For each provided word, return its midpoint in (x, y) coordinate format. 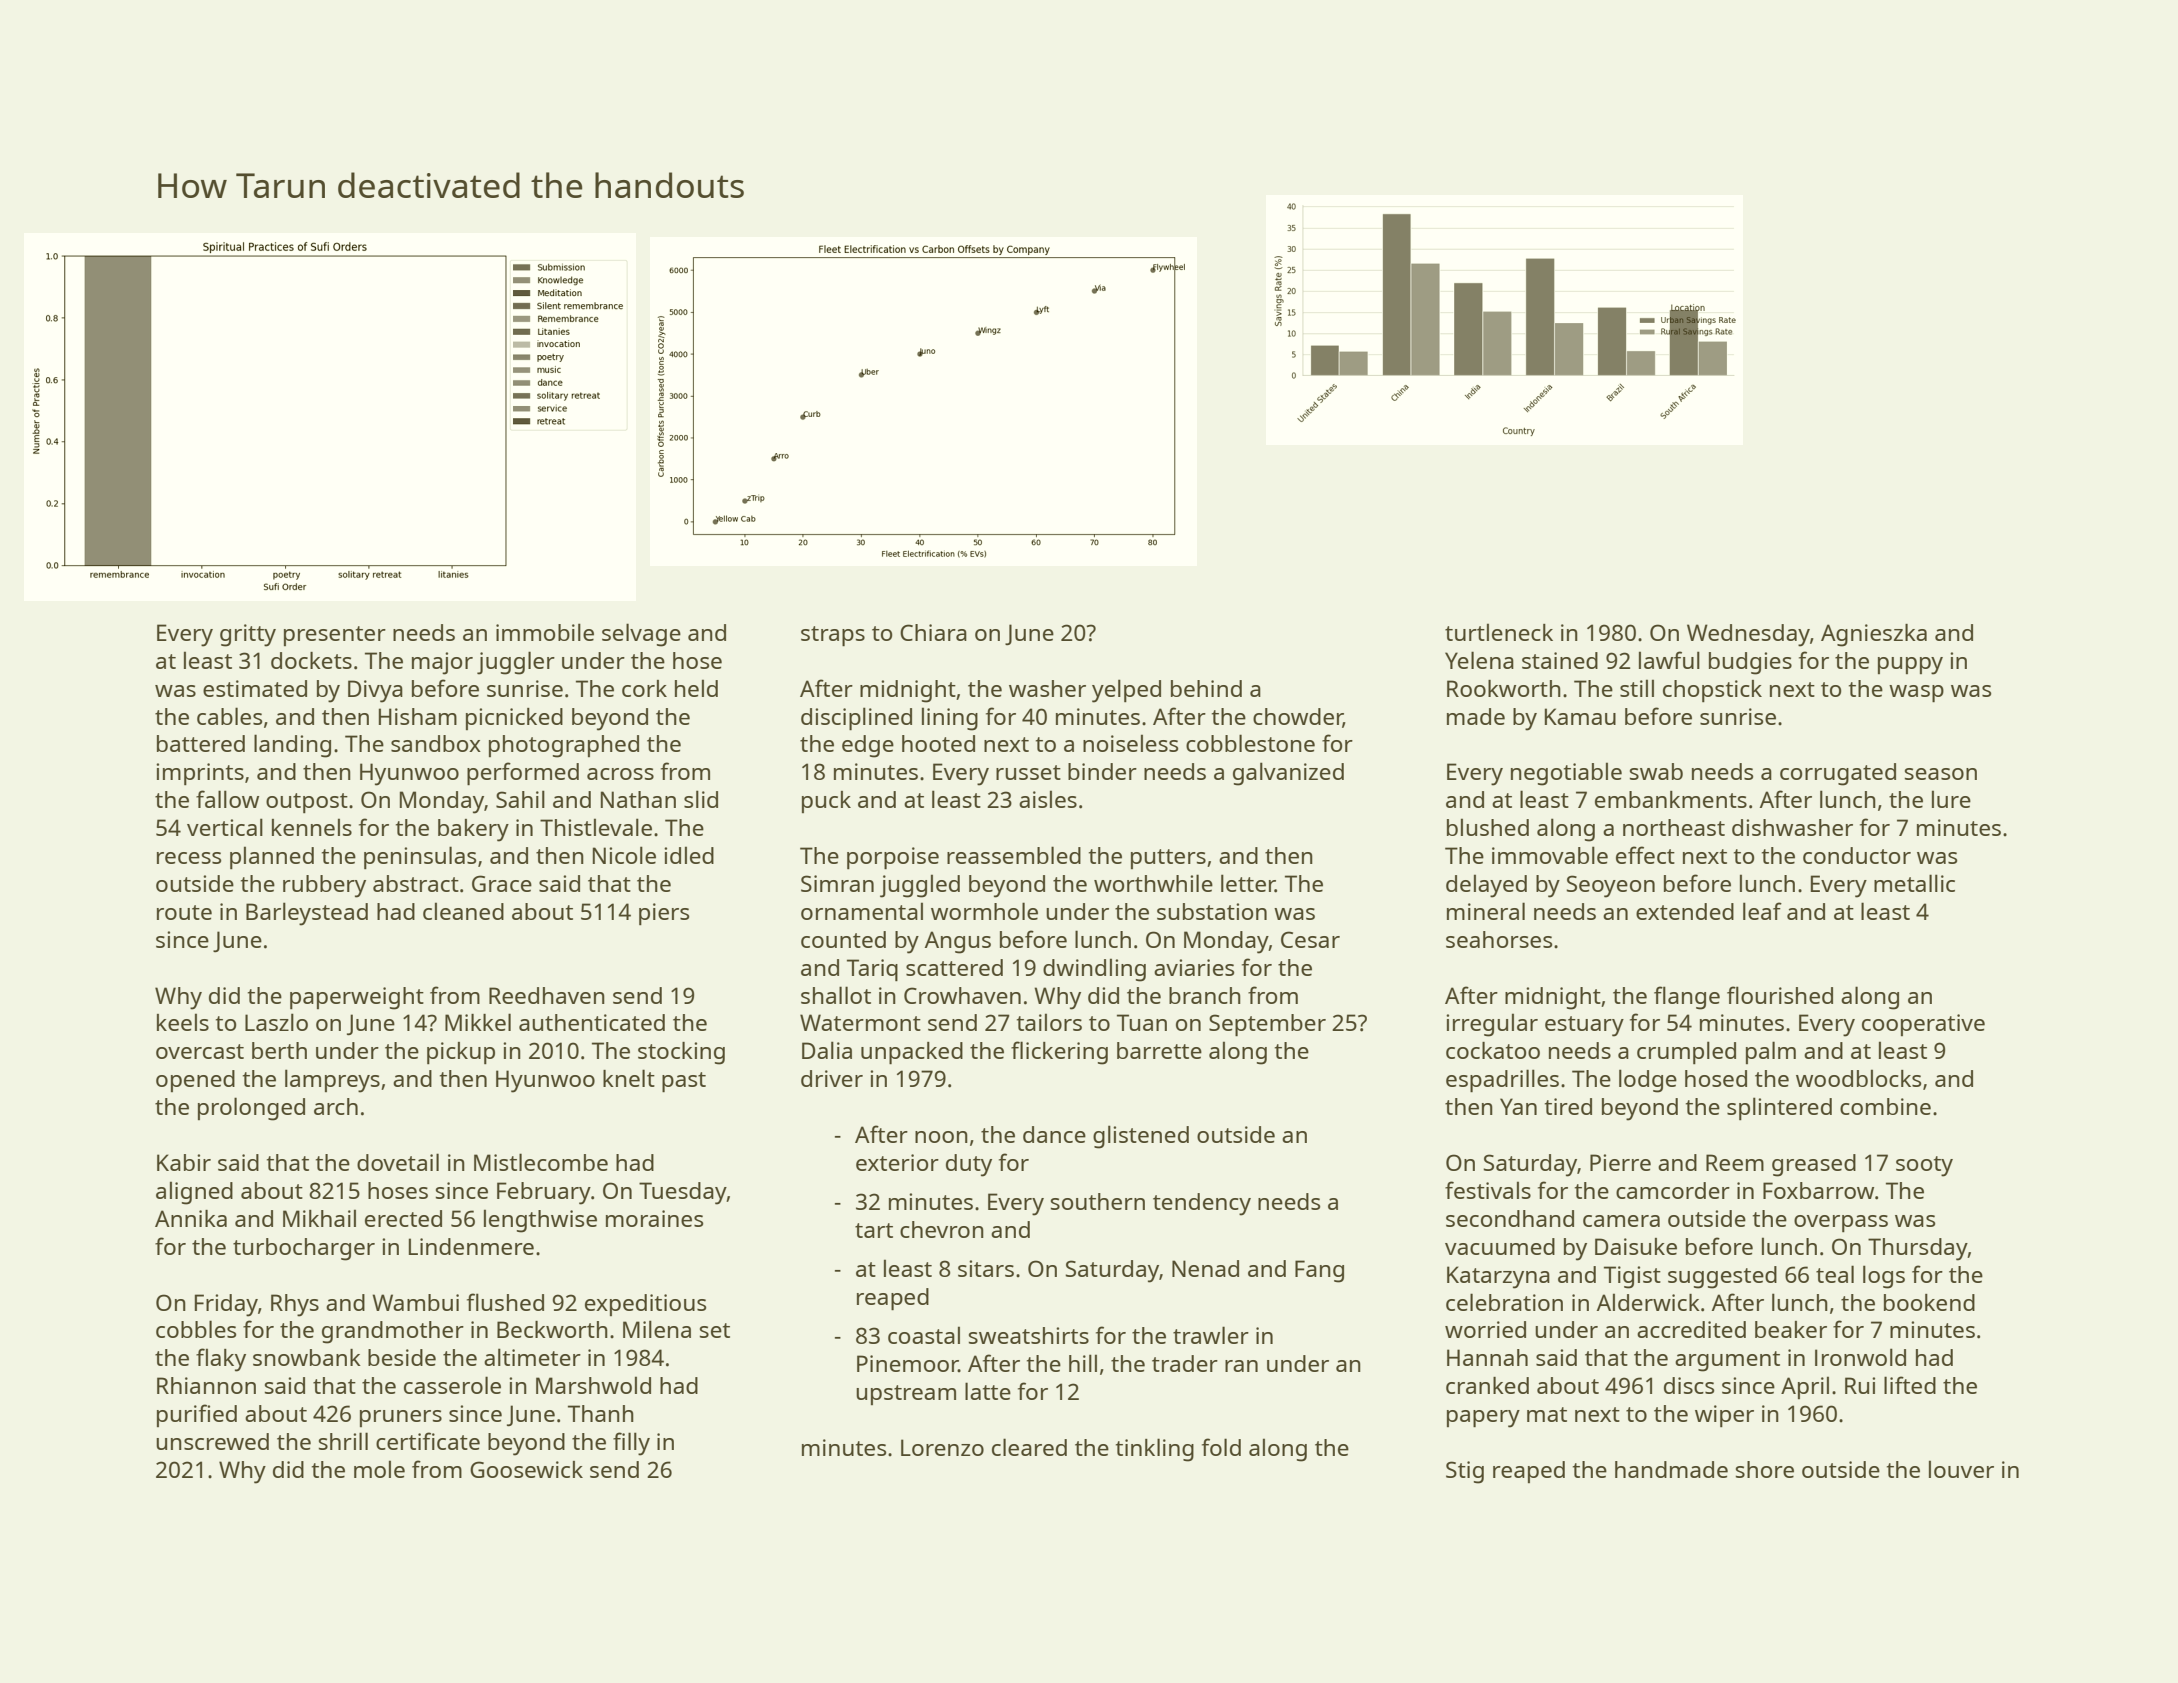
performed (523, 773)
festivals (1488, 1190)
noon (941, 1137)
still (1637, 688)
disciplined (856, 718)
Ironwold (1860, 1357)
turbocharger (304, 1249)
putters (1168, 859)
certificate (428, 1441)
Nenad (1205, 1268)
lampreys (332, 1081)
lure (1951, 799)
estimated (255, 688)
